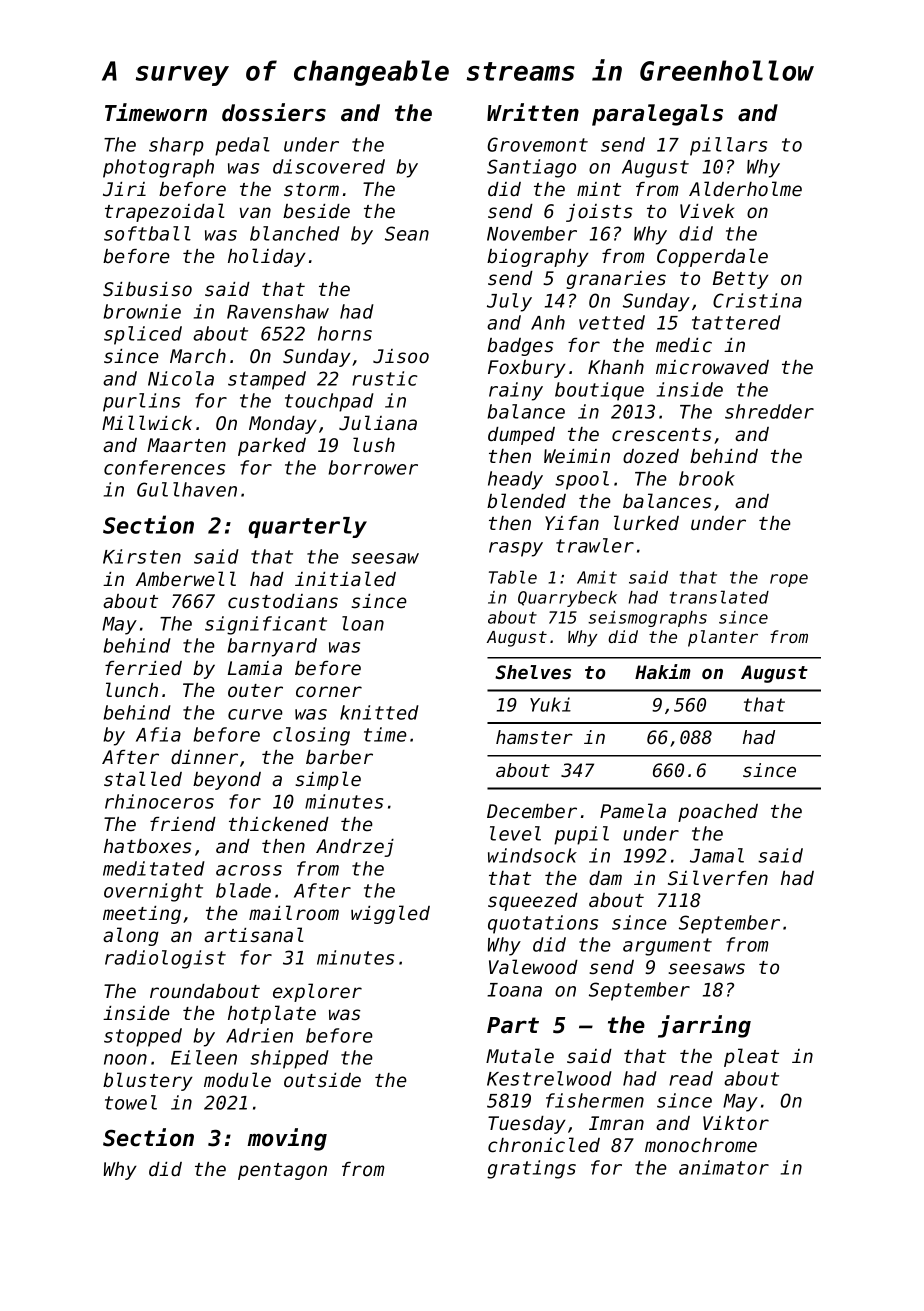 This document has height=1311, width=924. I want to click on Silverfen, so click(718, 878).
